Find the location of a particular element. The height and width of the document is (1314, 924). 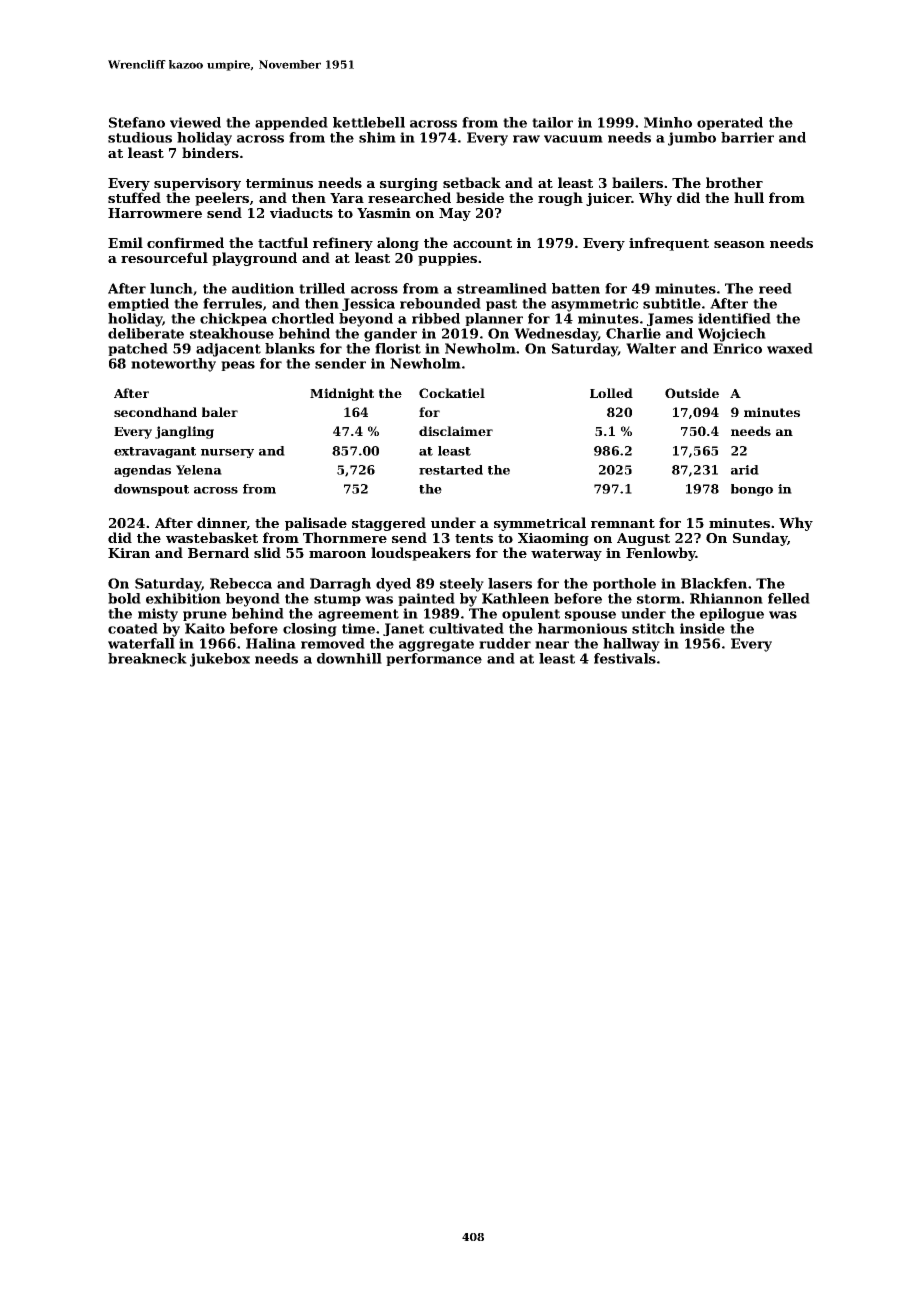

terminus is located at coordinates (279, 183).
